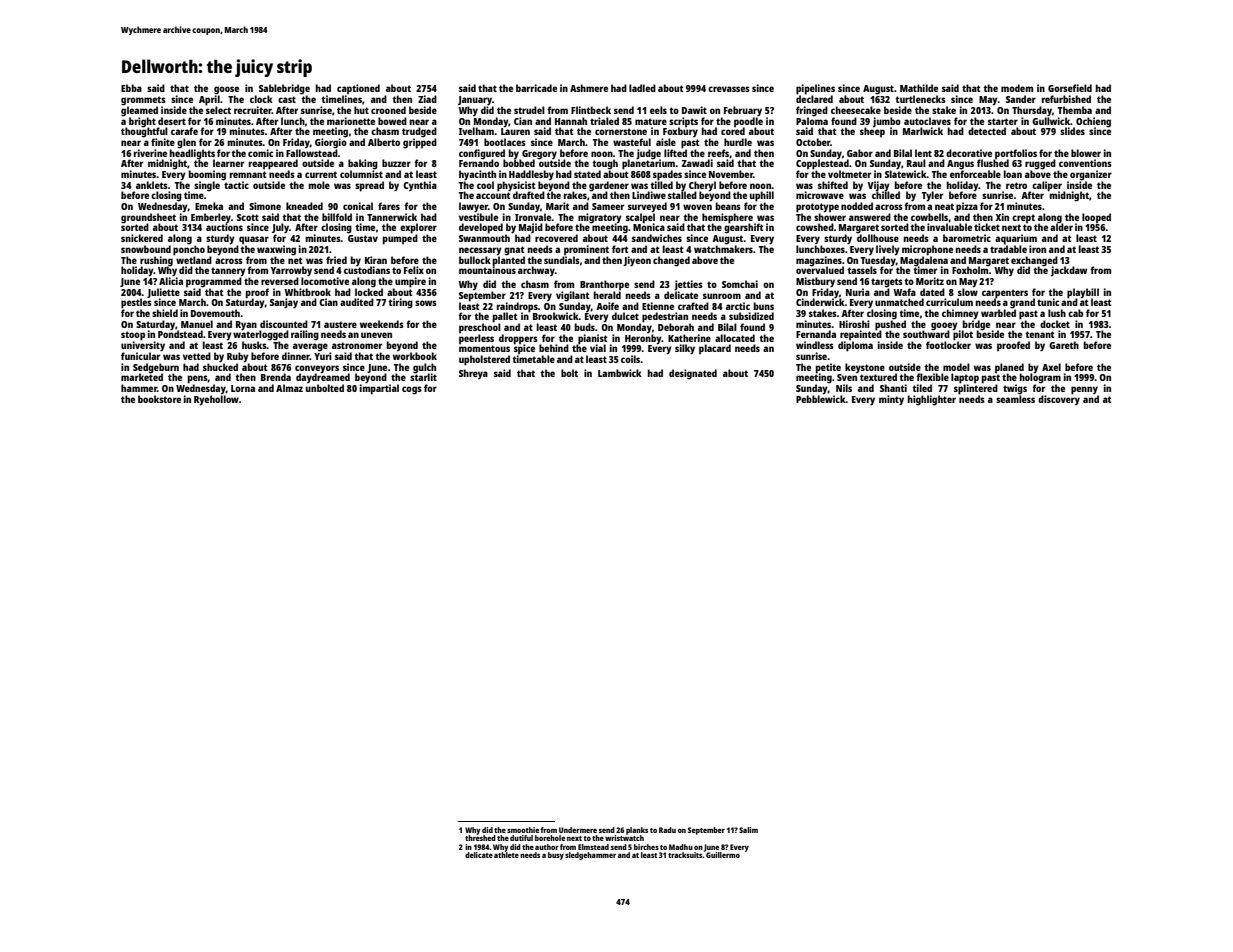 The width and height of the screenshot is (1233, 952). Describe the element at coordinates (930, 281) in the screenshot. I see `Moritz` at that location.
